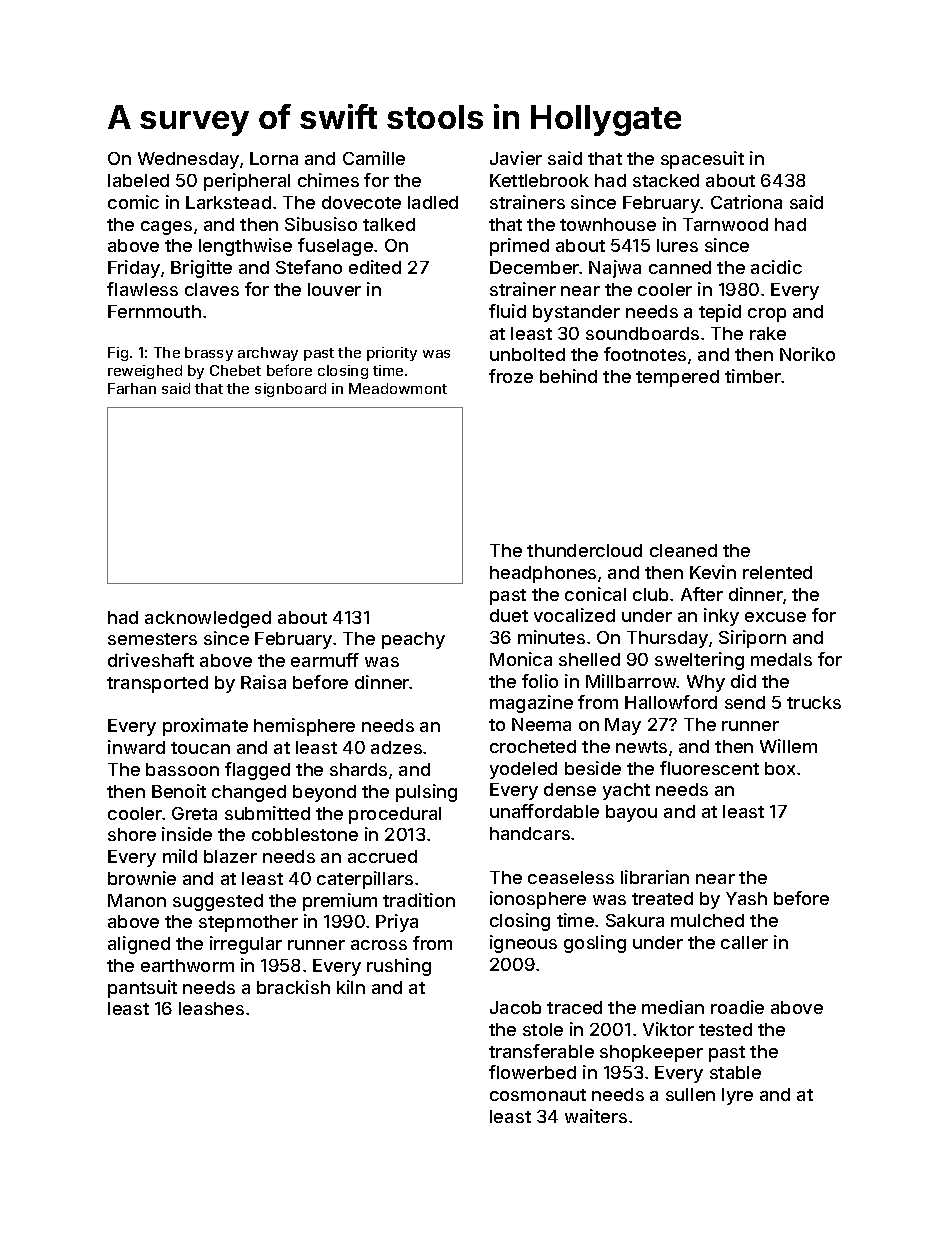  Describe the element at coordinates (138, 180) in the screenshot. I see `labeled` at that location.
